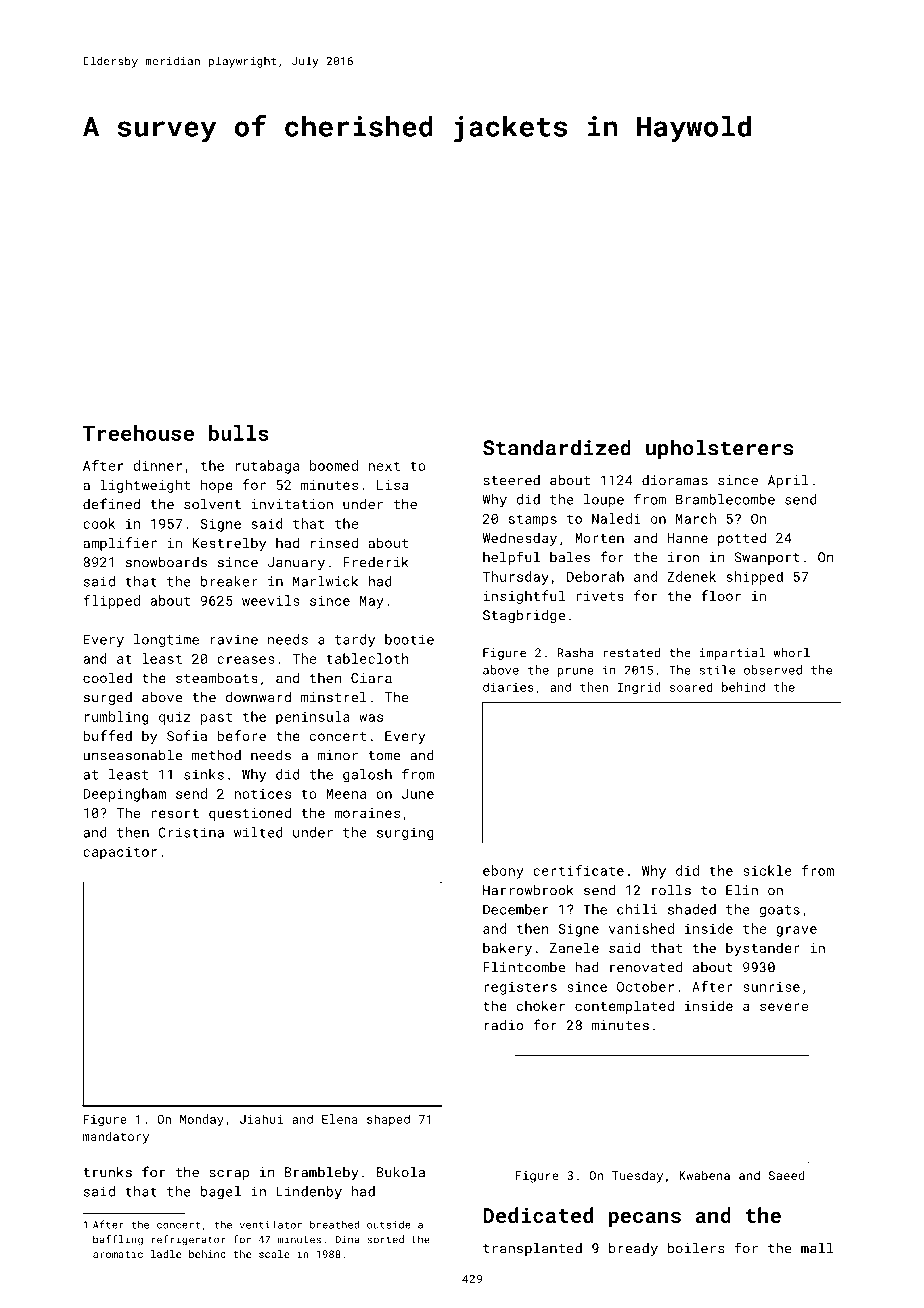 The height and width of the image is (1308, 924). I want to click on registers, so click(520, 988).
